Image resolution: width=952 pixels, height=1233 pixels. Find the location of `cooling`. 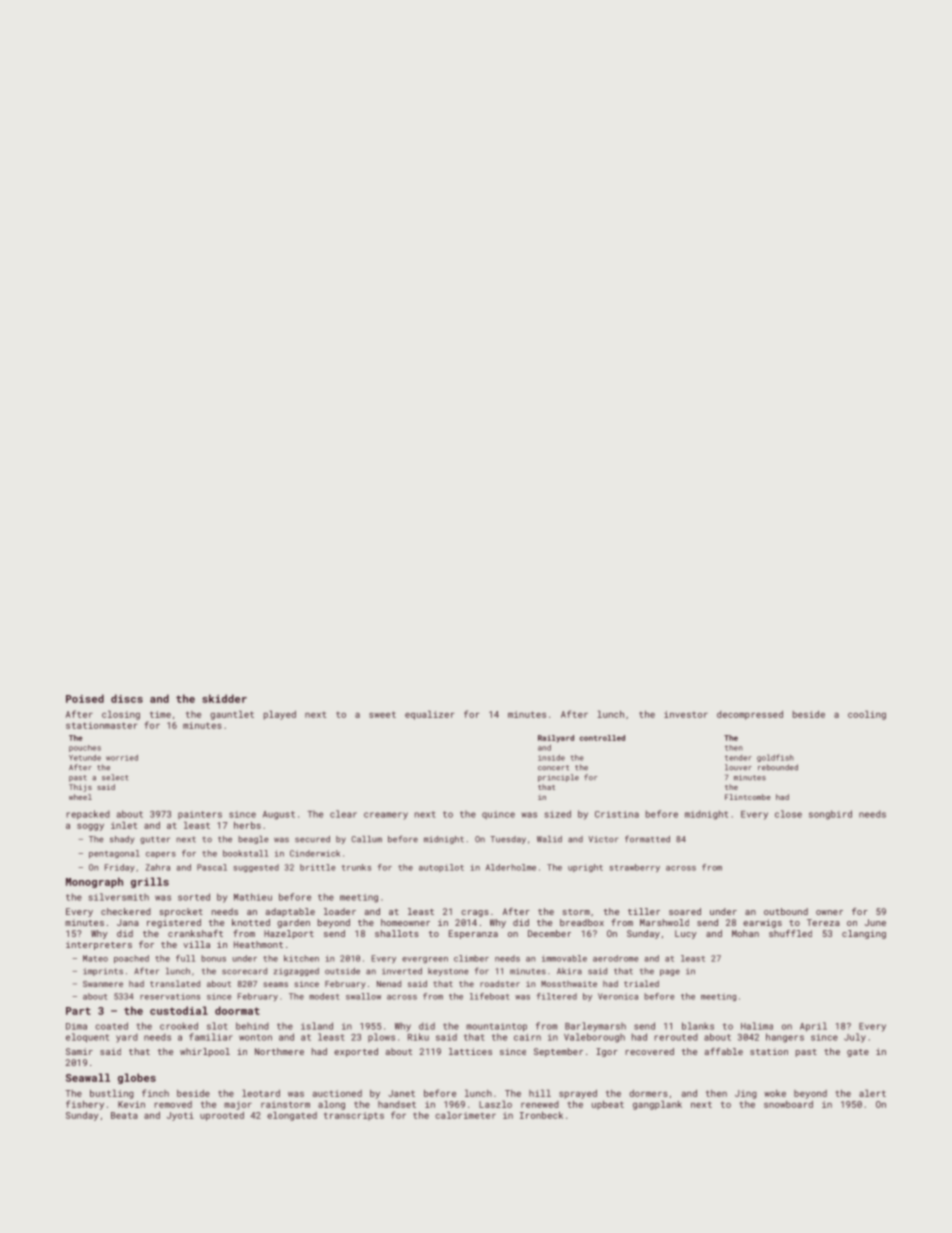

cooling is located at coordinates (867, 715).
